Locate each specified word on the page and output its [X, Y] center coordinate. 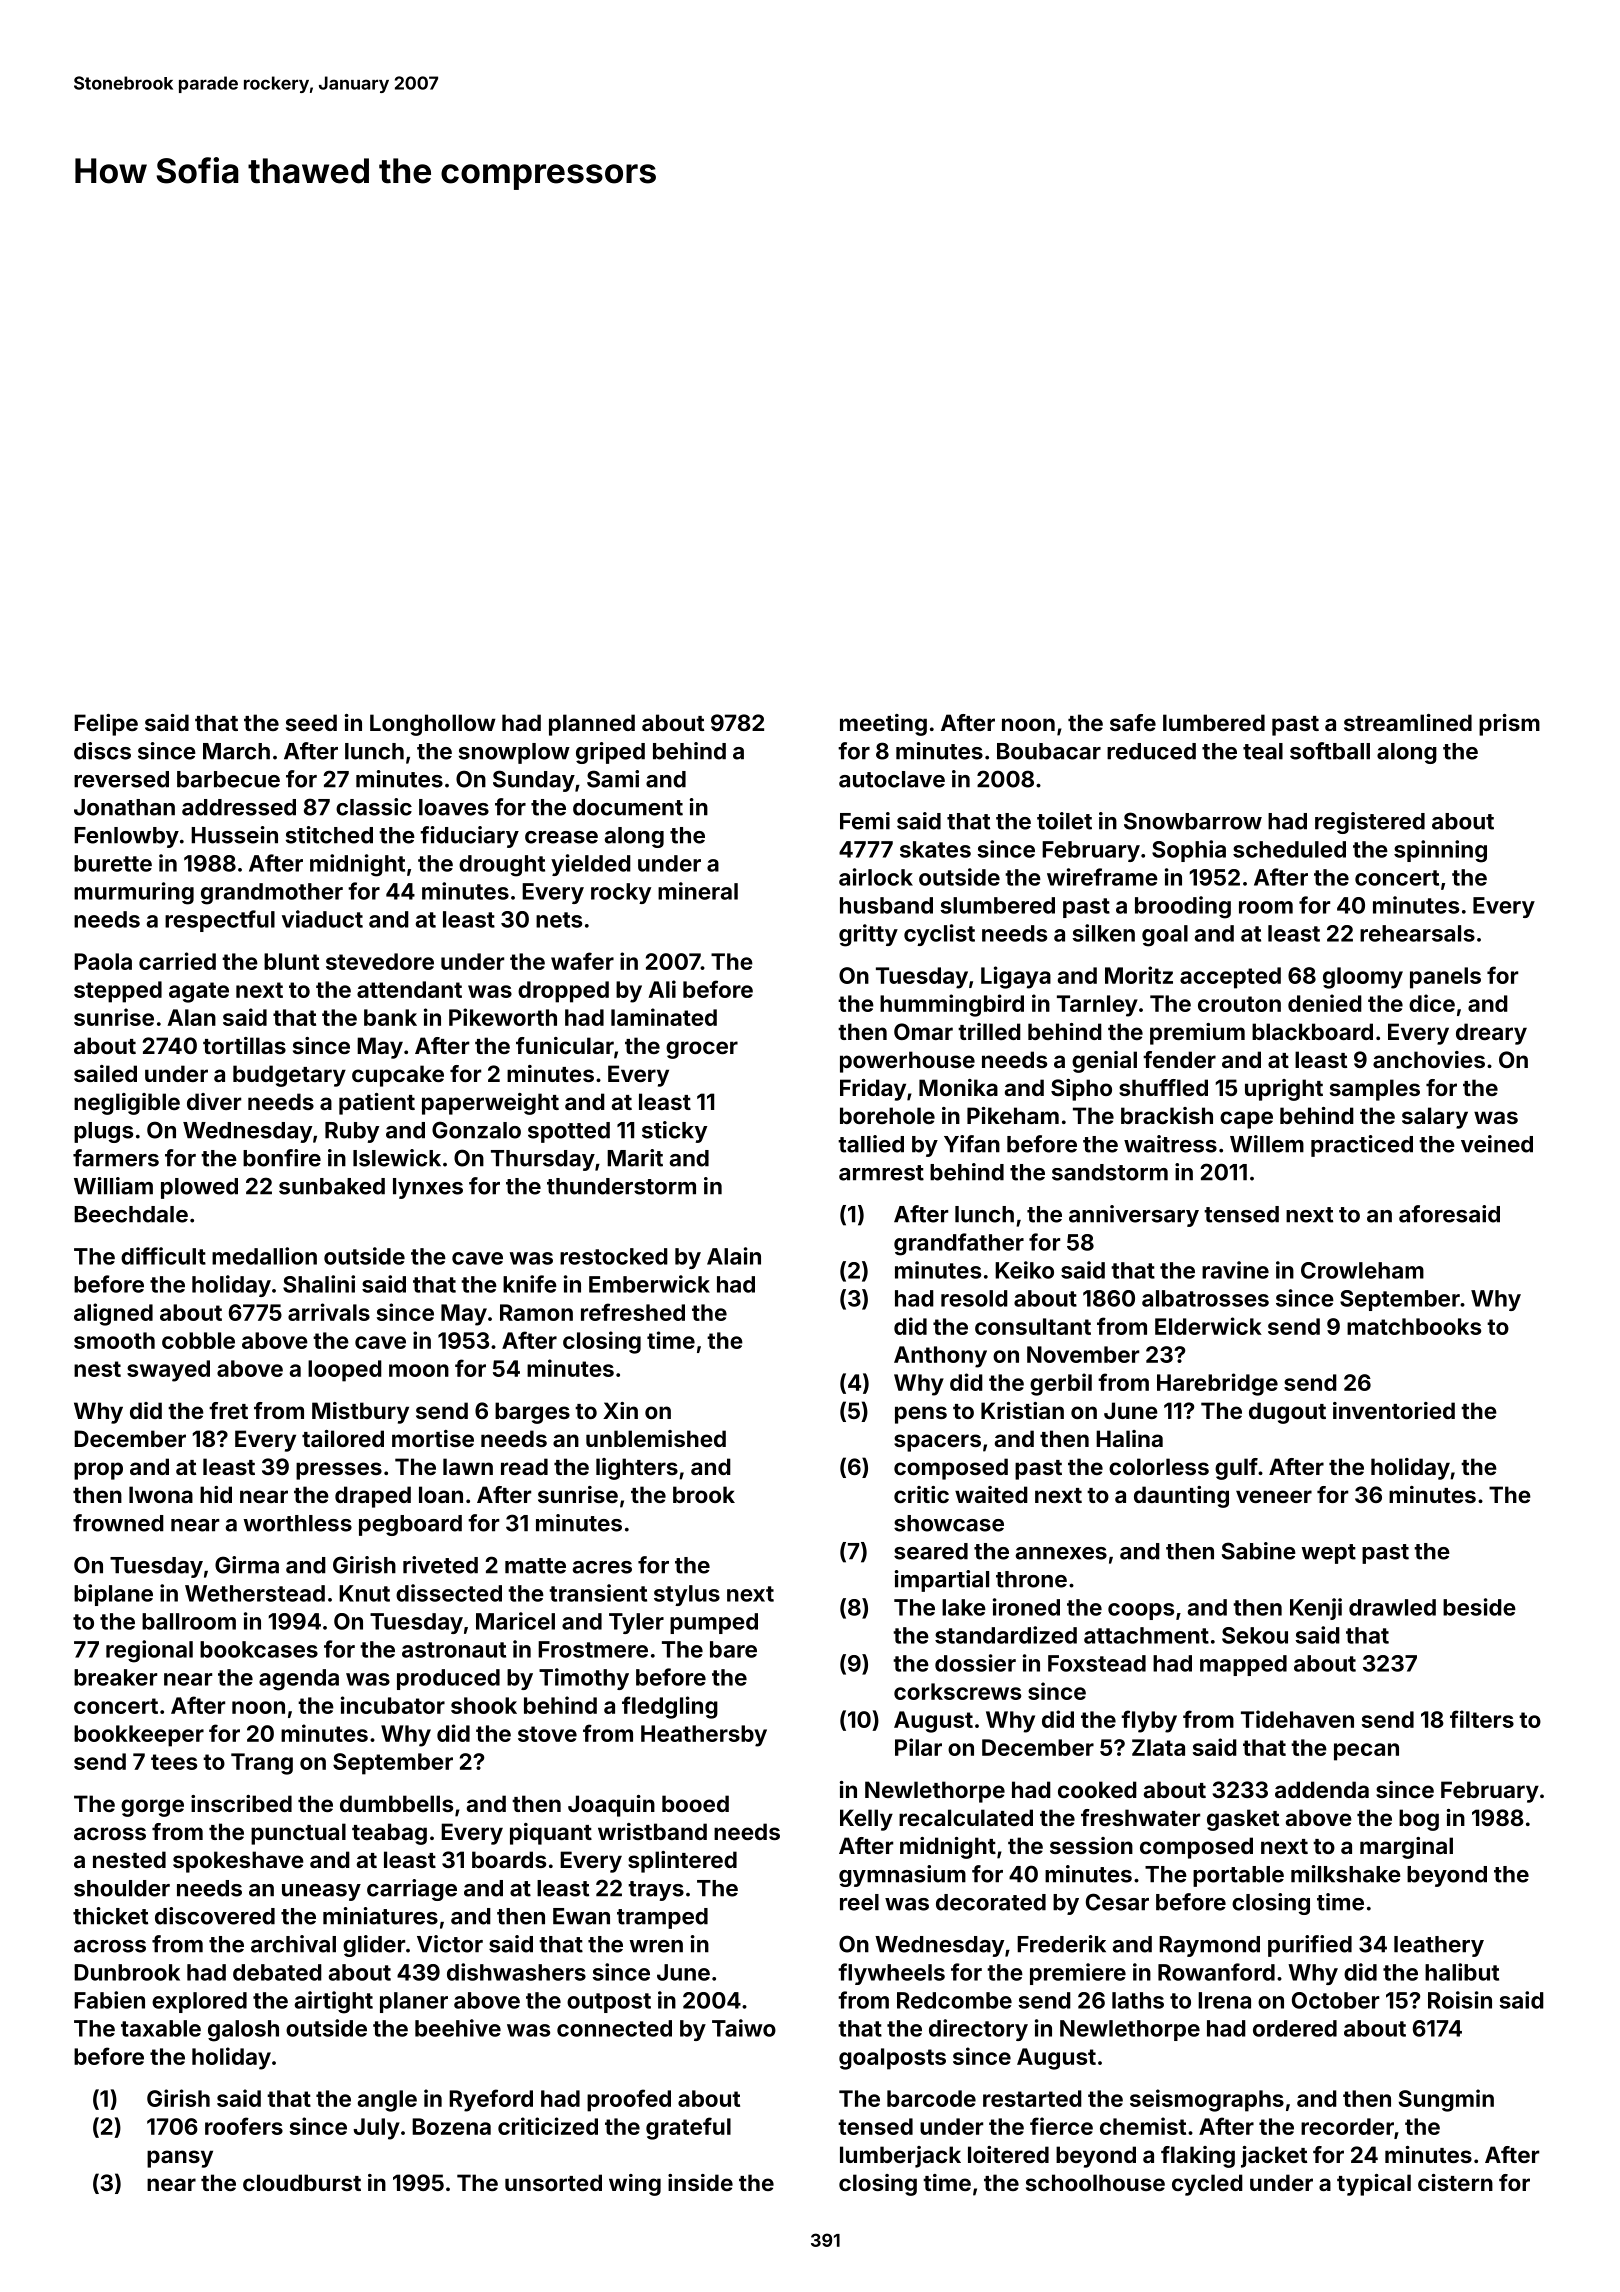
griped [610, 753]
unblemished [656, 1438]
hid [216, 1494]
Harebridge [1217, 1384]
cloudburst [302, 2182]
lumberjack [900, 2157]
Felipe [106, 725]
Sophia [1189, 851]
